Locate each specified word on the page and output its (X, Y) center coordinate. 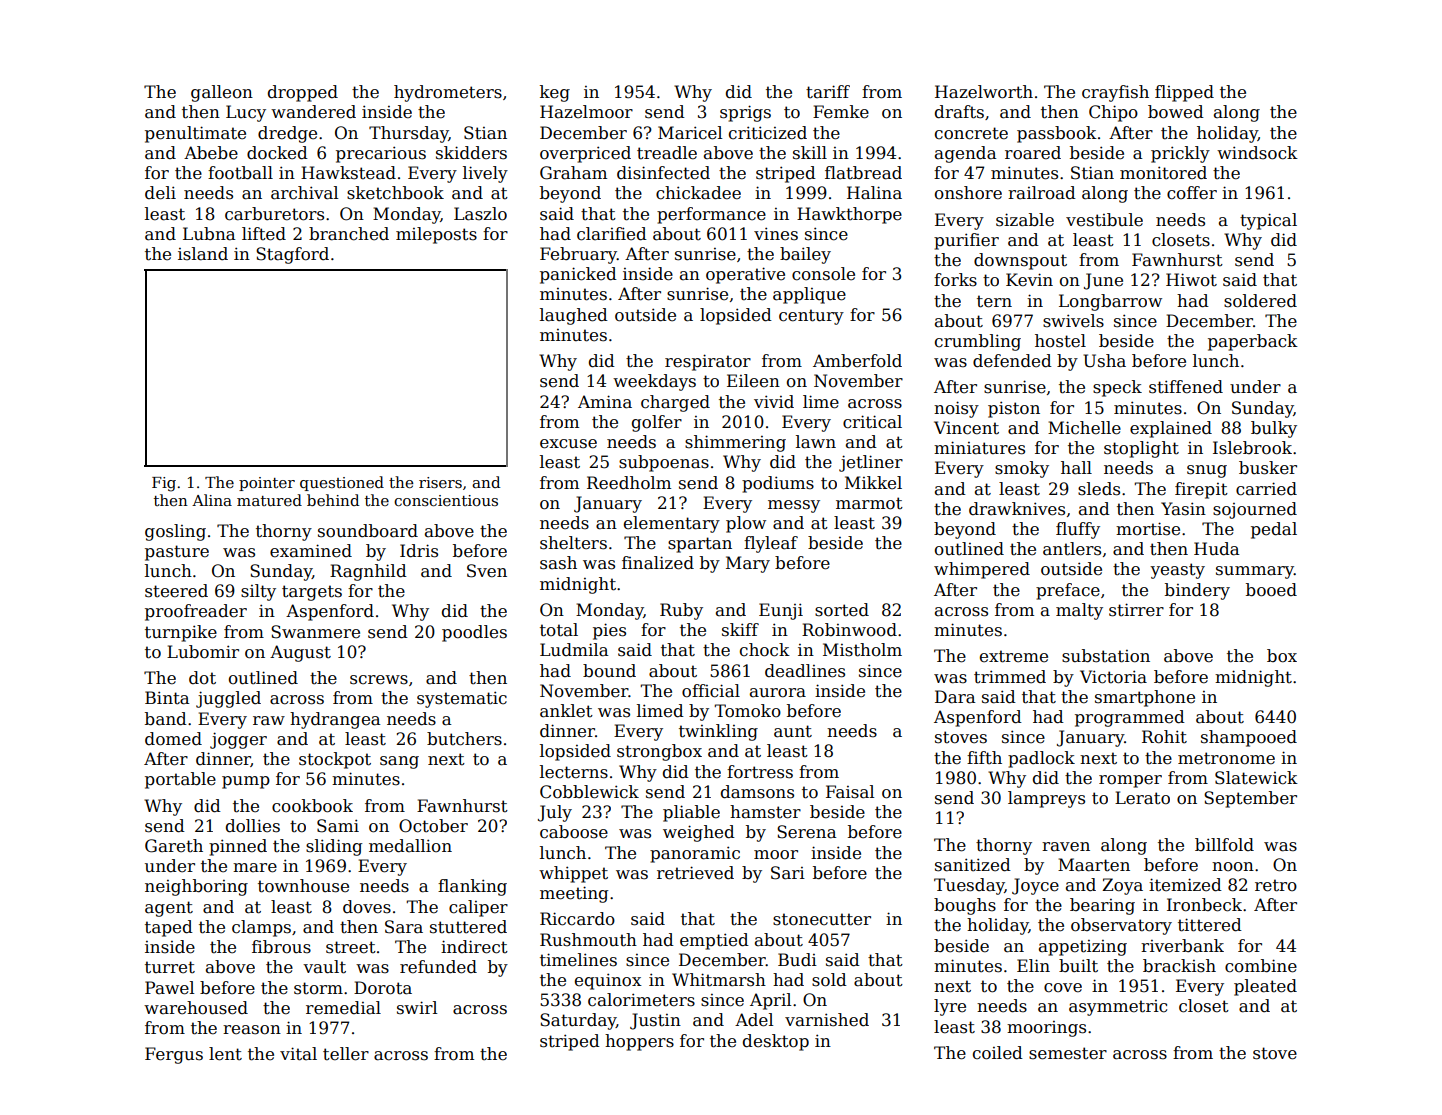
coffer (1192, 193)
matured (269, 500)
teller (346, 1054)
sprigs (745, 113)
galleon (222, 93)
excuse (568, 444)
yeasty (1177, 571)
